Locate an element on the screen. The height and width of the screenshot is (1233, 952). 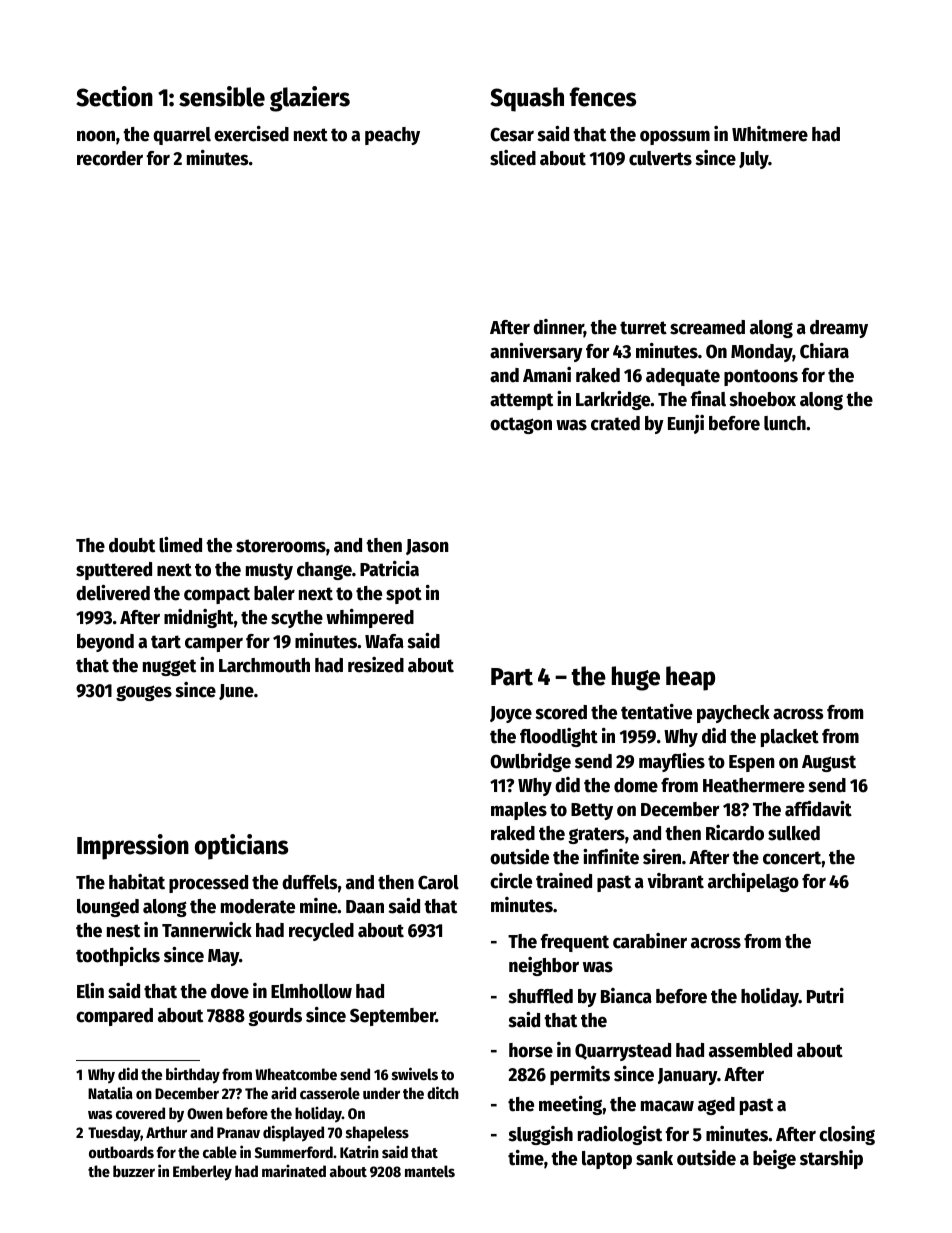
Natalia is located at coordinates (110, 1092).
